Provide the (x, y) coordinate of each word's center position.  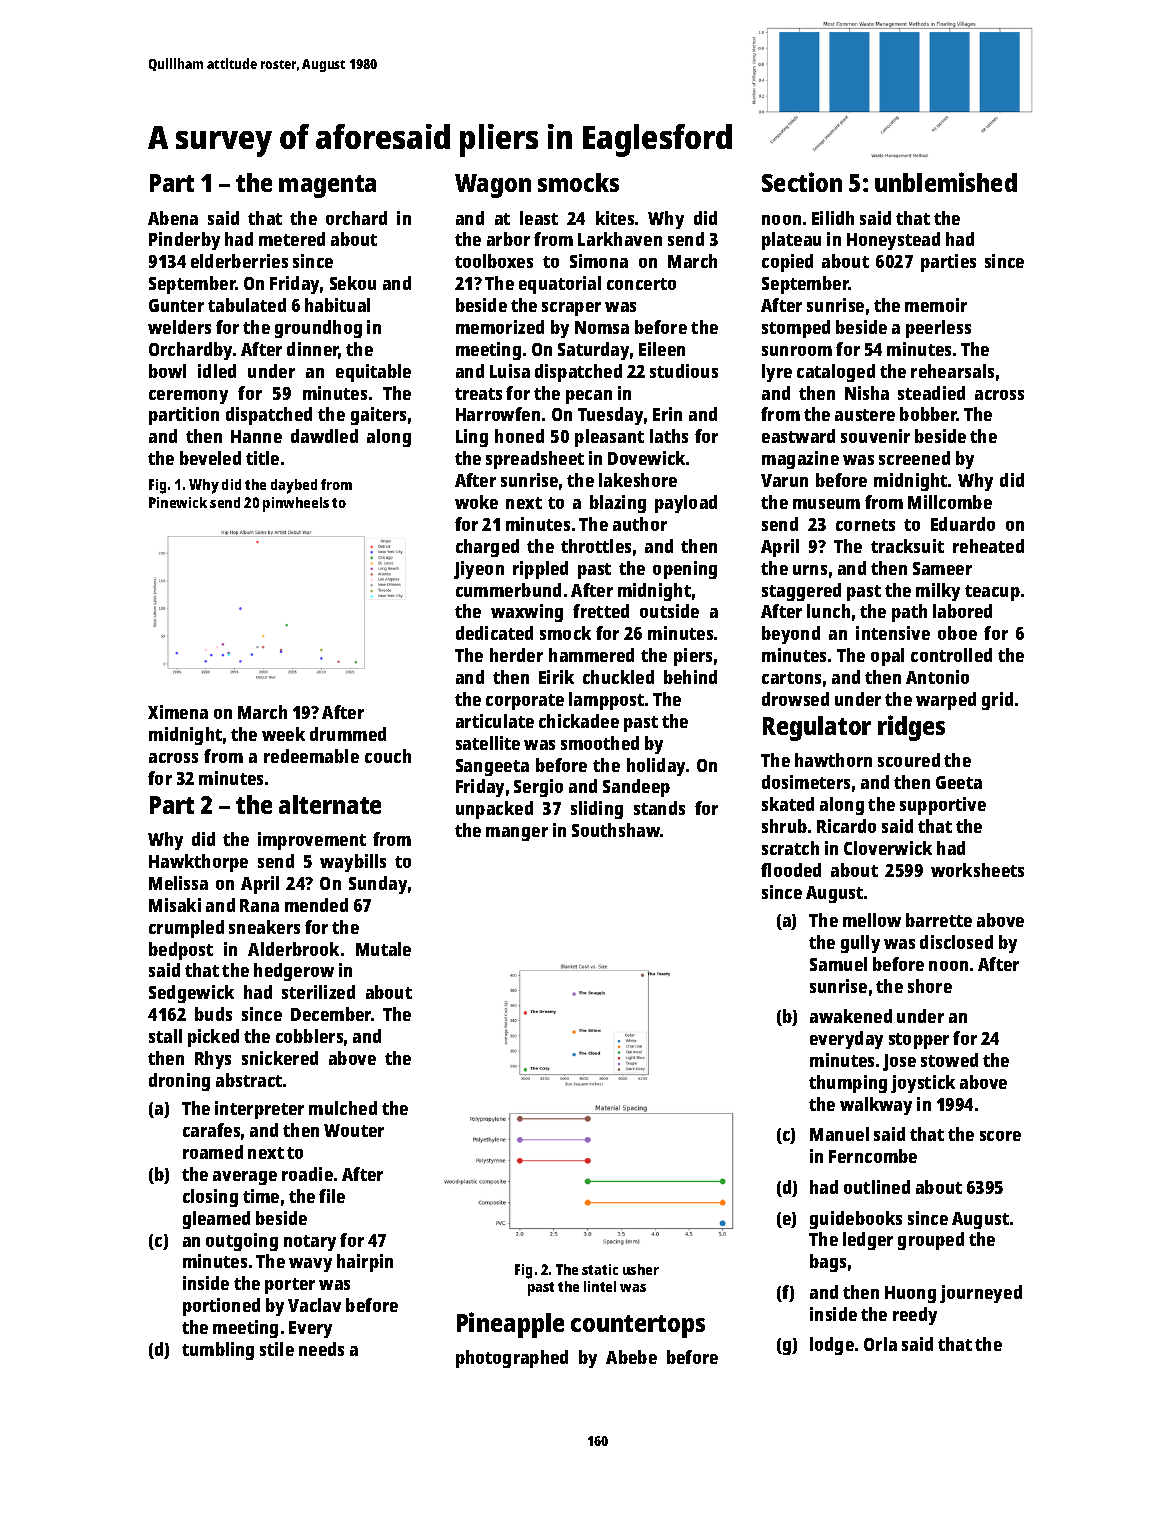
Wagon (493, 186)
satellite (488, 743)
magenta (327, 186)
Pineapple (510, 1325)
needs (321, 1349)
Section (802, 182)
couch (388, 756)
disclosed (956, 942)
